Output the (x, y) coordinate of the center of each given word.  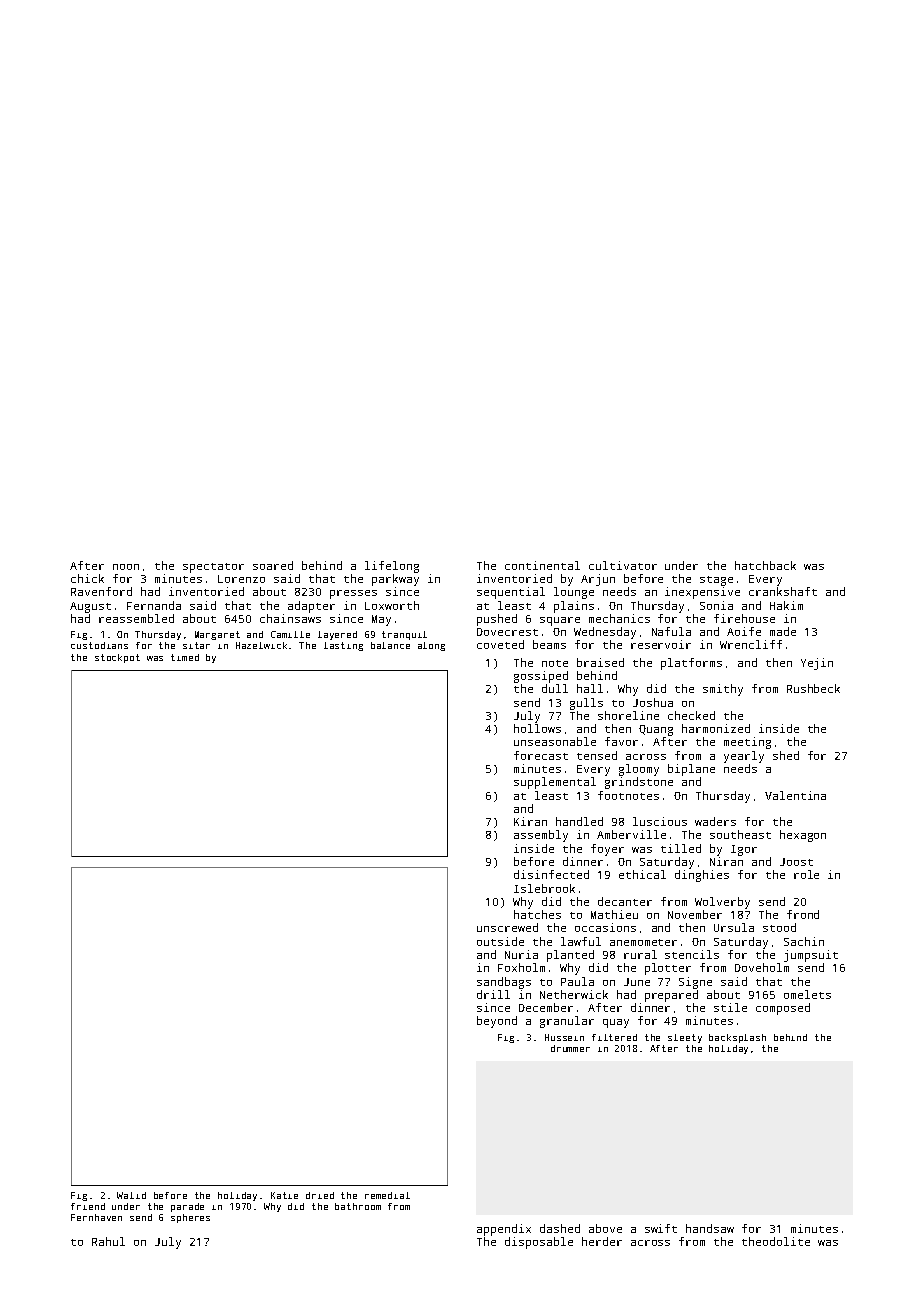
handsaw (710, 1228)
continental (542, 565)
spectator (213, 568)
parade (187, 1207)
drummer (570, 1048)
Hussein (564, 1037)
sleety (685, 1038)
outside (500, 941)
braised (600, 662)
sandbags (504, 983)
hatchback (765, 565)
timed (185, 657)
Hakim (786, 605)
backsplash (737, 1038)
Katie (284, 1195)
